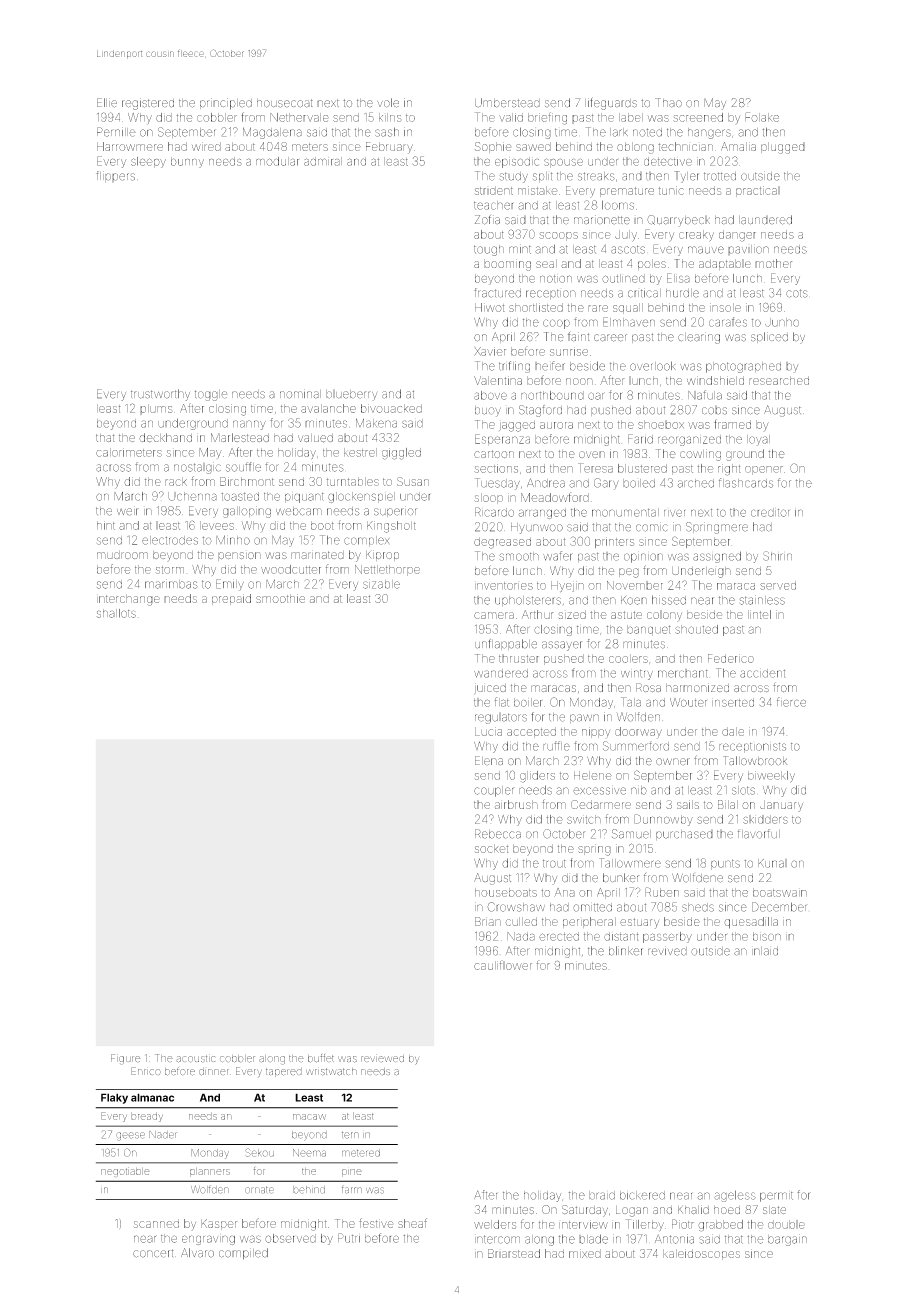 The width and height of the screenshot is (908, 1316). Describe the element at coordinates (122, 555) in the screenshot. I see `mudroom` at that location.
